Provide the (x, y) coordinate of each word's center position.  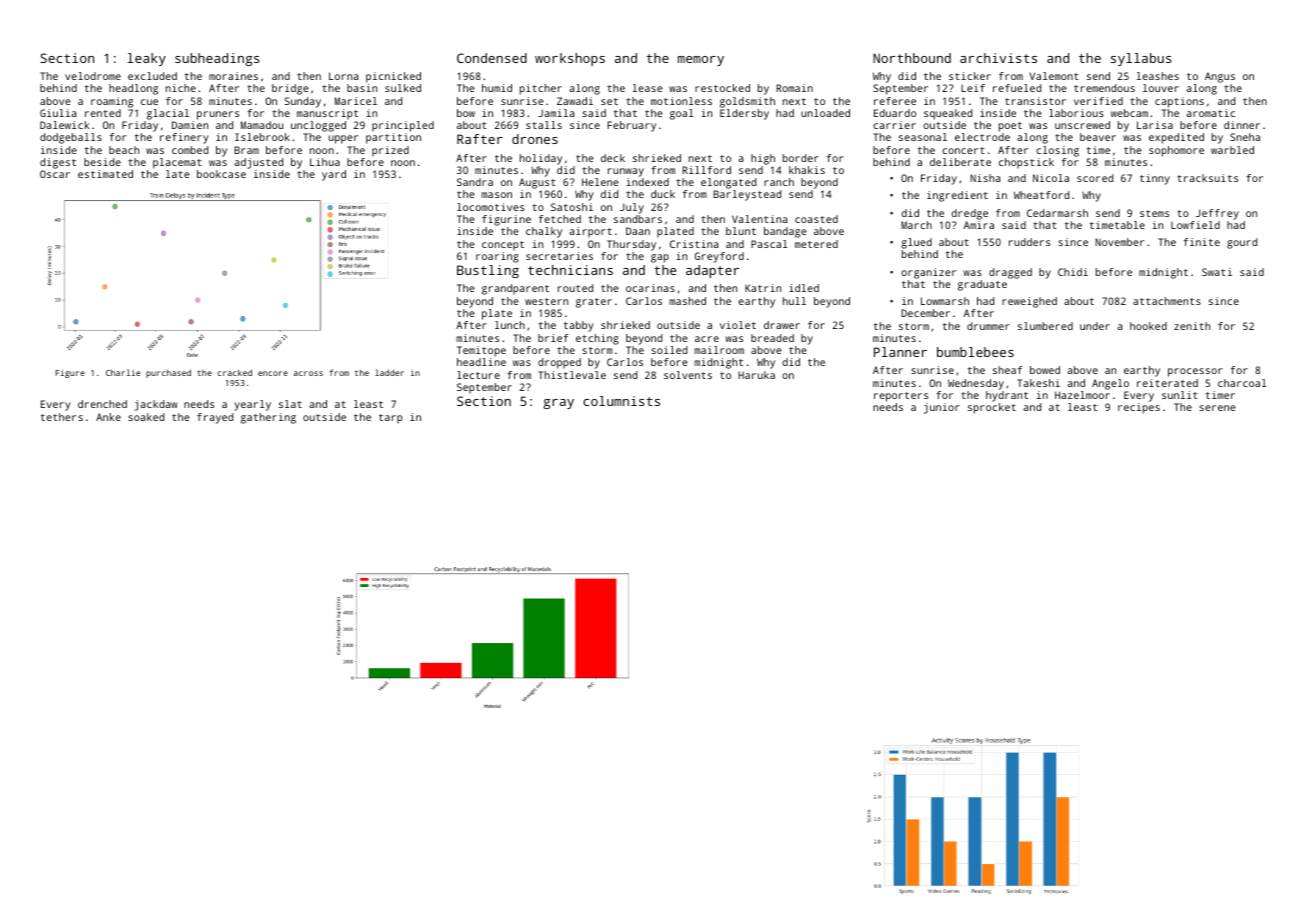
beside (102, 162)
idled (804, 288)
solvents (688, 375)
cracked (234, 372)
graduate (982, 285)
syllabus (1141, 59)
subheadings (217, 59)
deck (613, 158)
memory (701, 61)
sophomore (1176, 151)
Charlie (123, 372)
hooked (1148, 326)
